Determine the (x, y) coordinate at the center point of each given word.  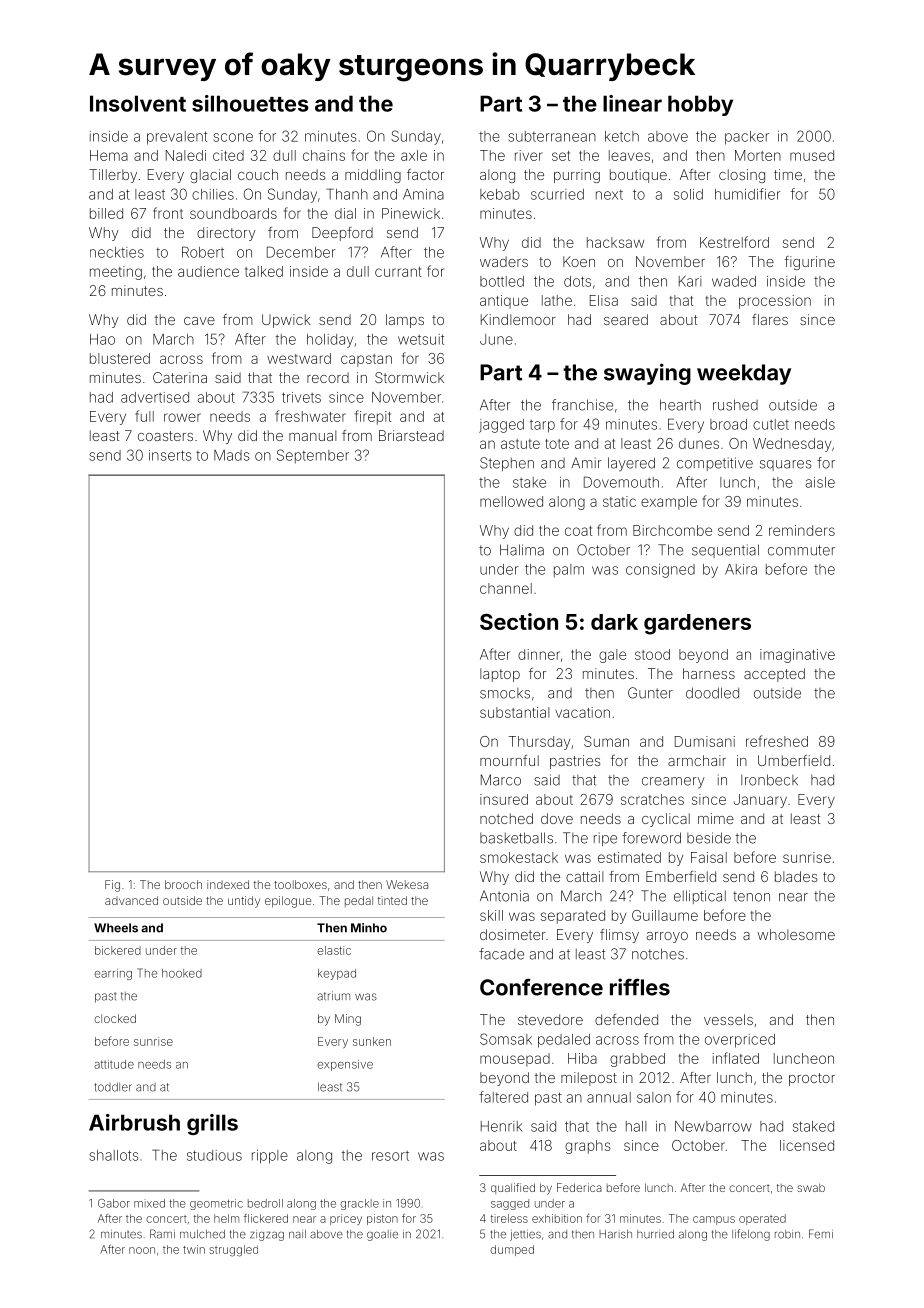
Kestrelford (734, 242)
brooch (183, 884)
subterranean (552, 136)
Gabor (114, 1203)
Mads (232, 455)
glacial (210, 176)
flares (770, 319)
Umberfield (794, 760)
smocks (505, 693)
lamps (405, 321)
